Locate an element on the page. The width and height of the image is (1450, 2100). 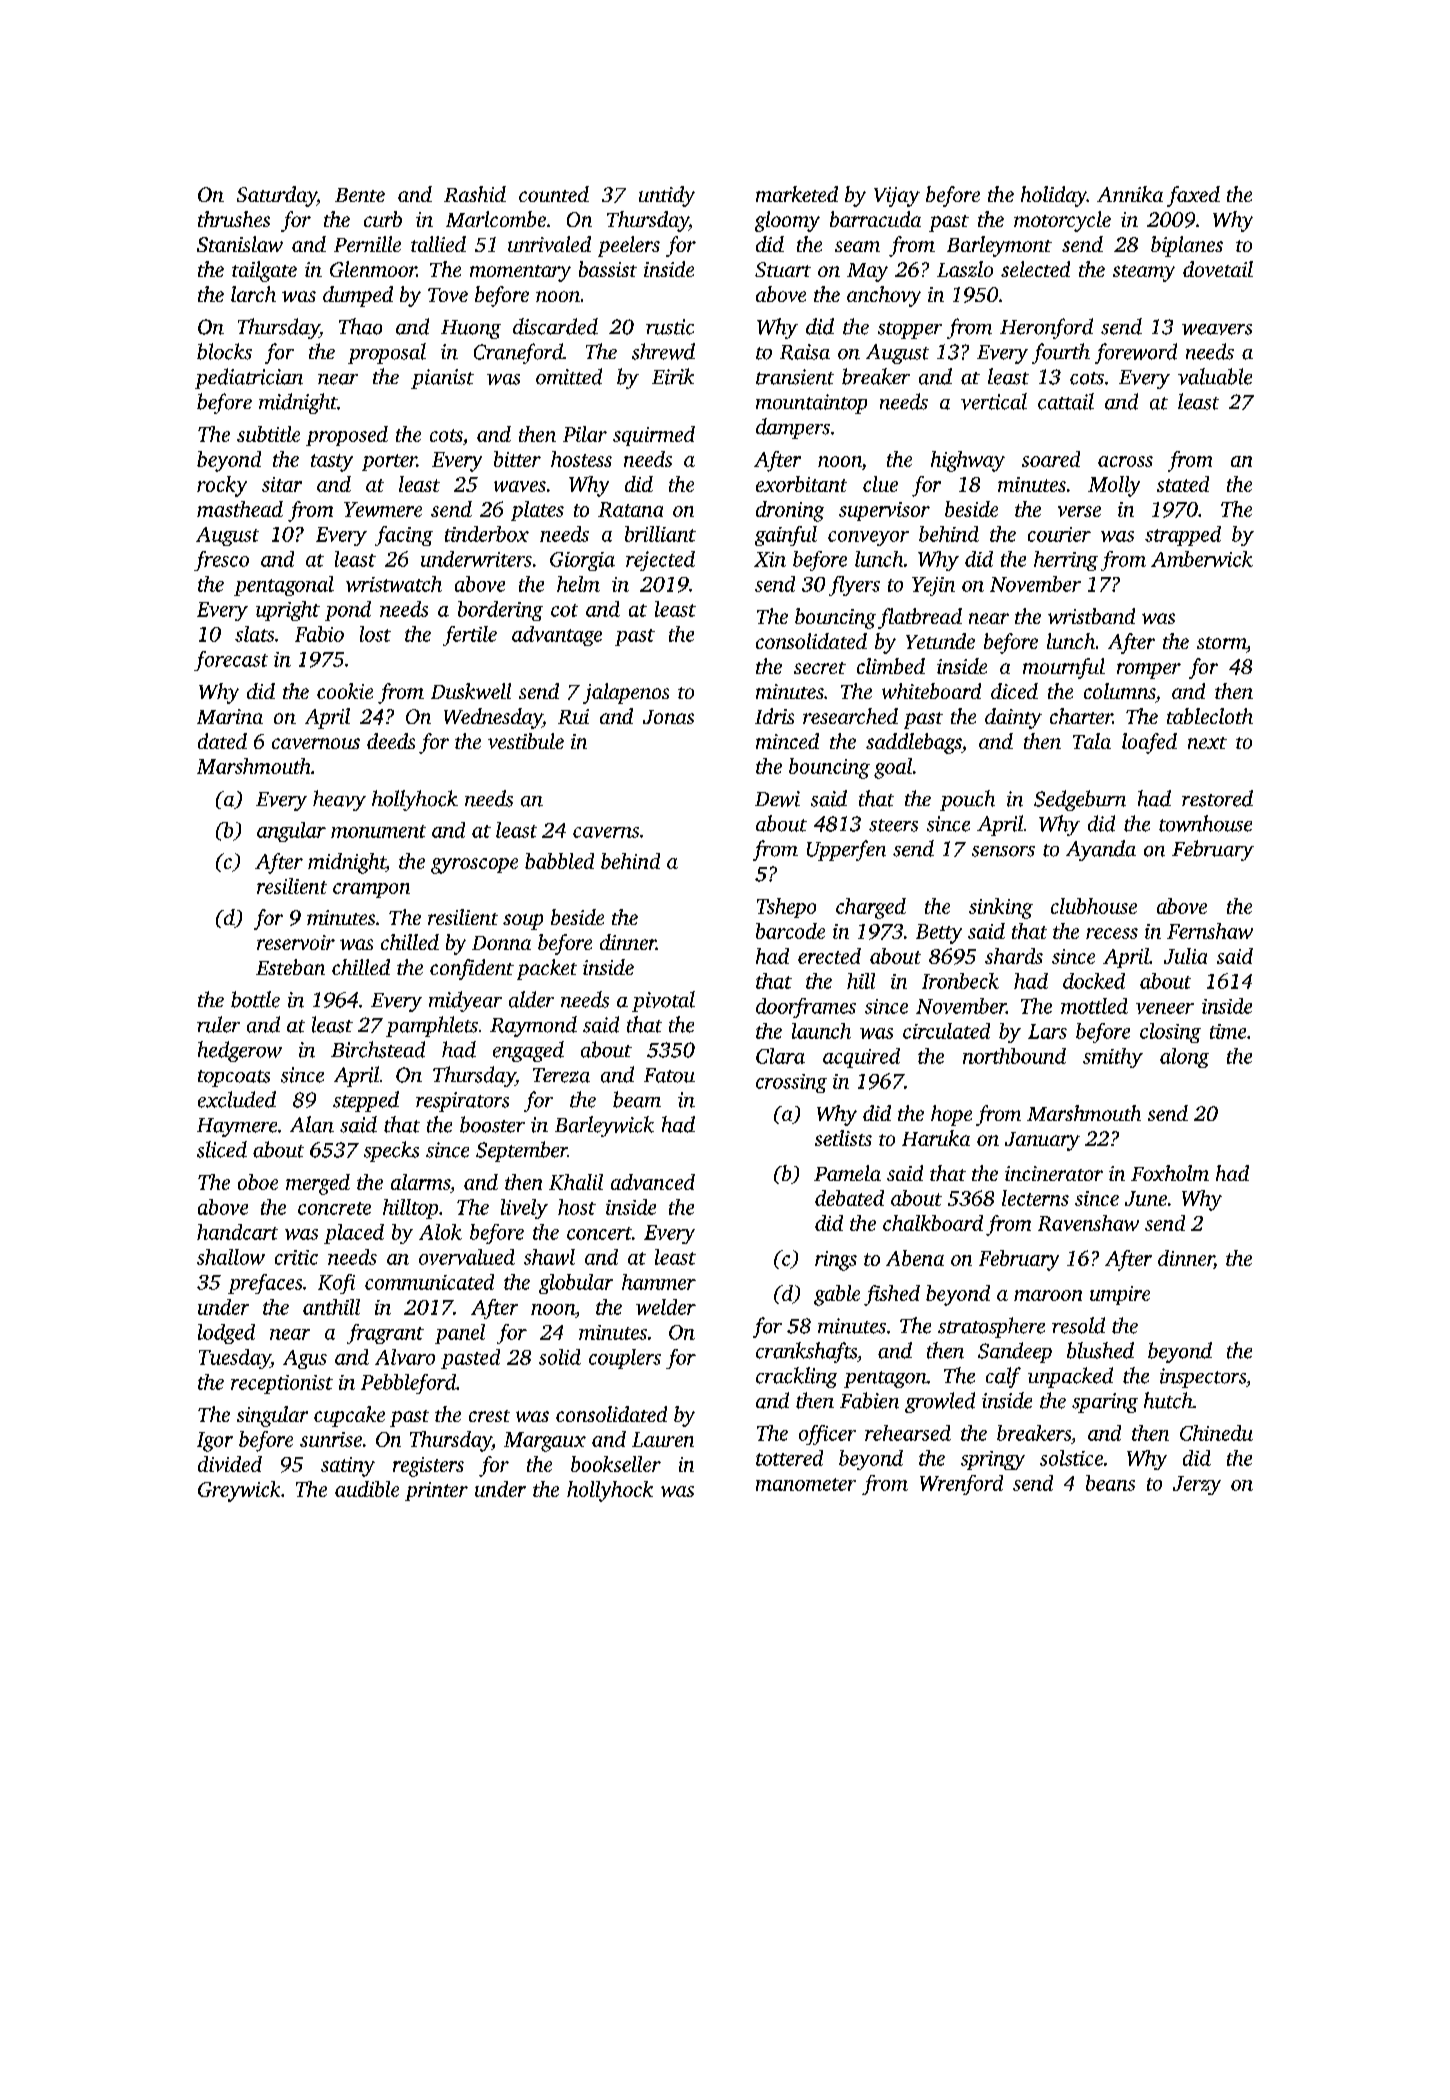
Eirik is located at coordinates (673, 376).
